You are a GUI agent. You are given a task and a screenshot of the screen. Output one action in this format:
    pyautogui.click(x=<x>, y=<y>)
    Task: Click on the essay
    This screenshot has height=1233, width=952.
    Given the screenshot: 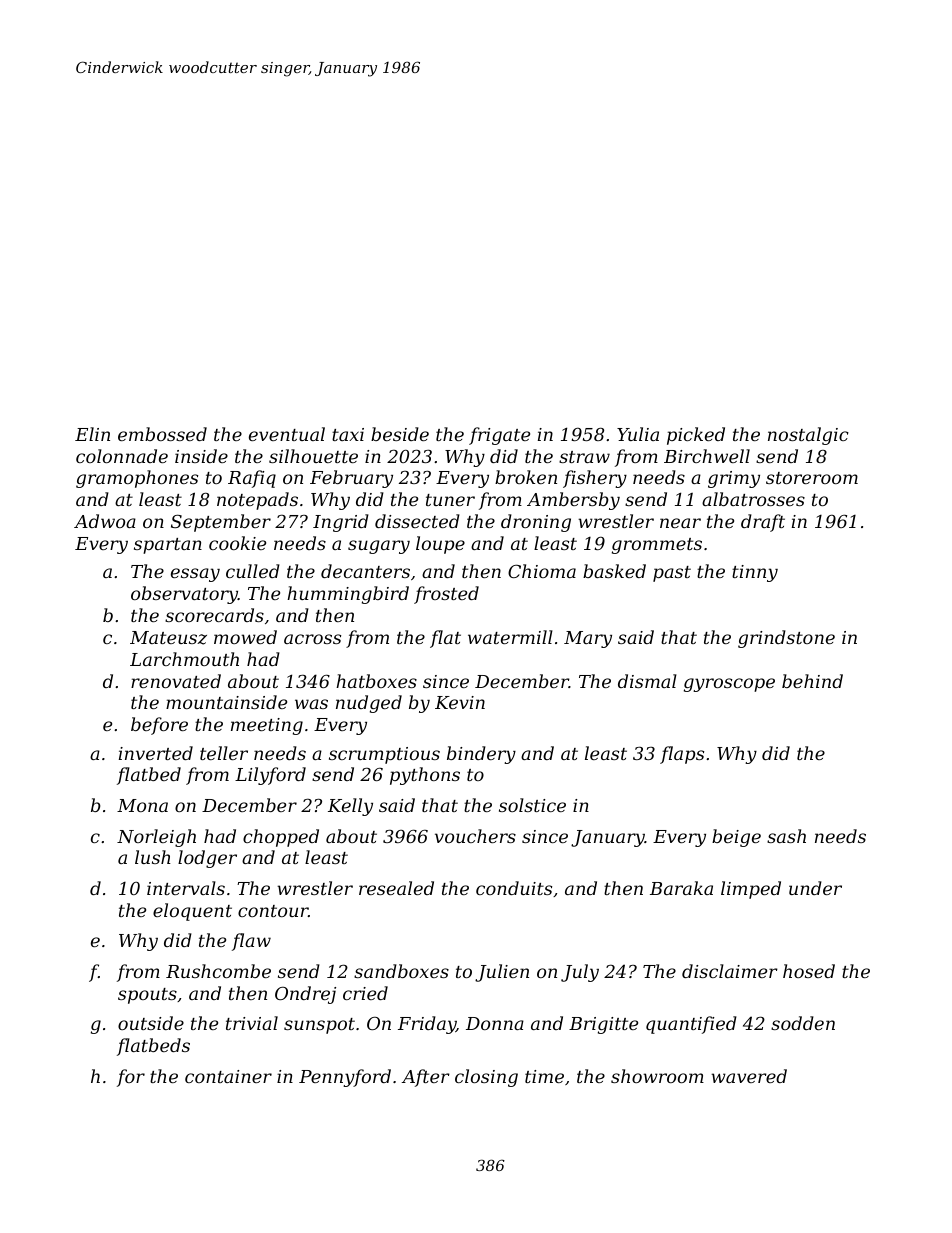 What is the action you would take?
    pyautogui.click(x=195, y=575)
